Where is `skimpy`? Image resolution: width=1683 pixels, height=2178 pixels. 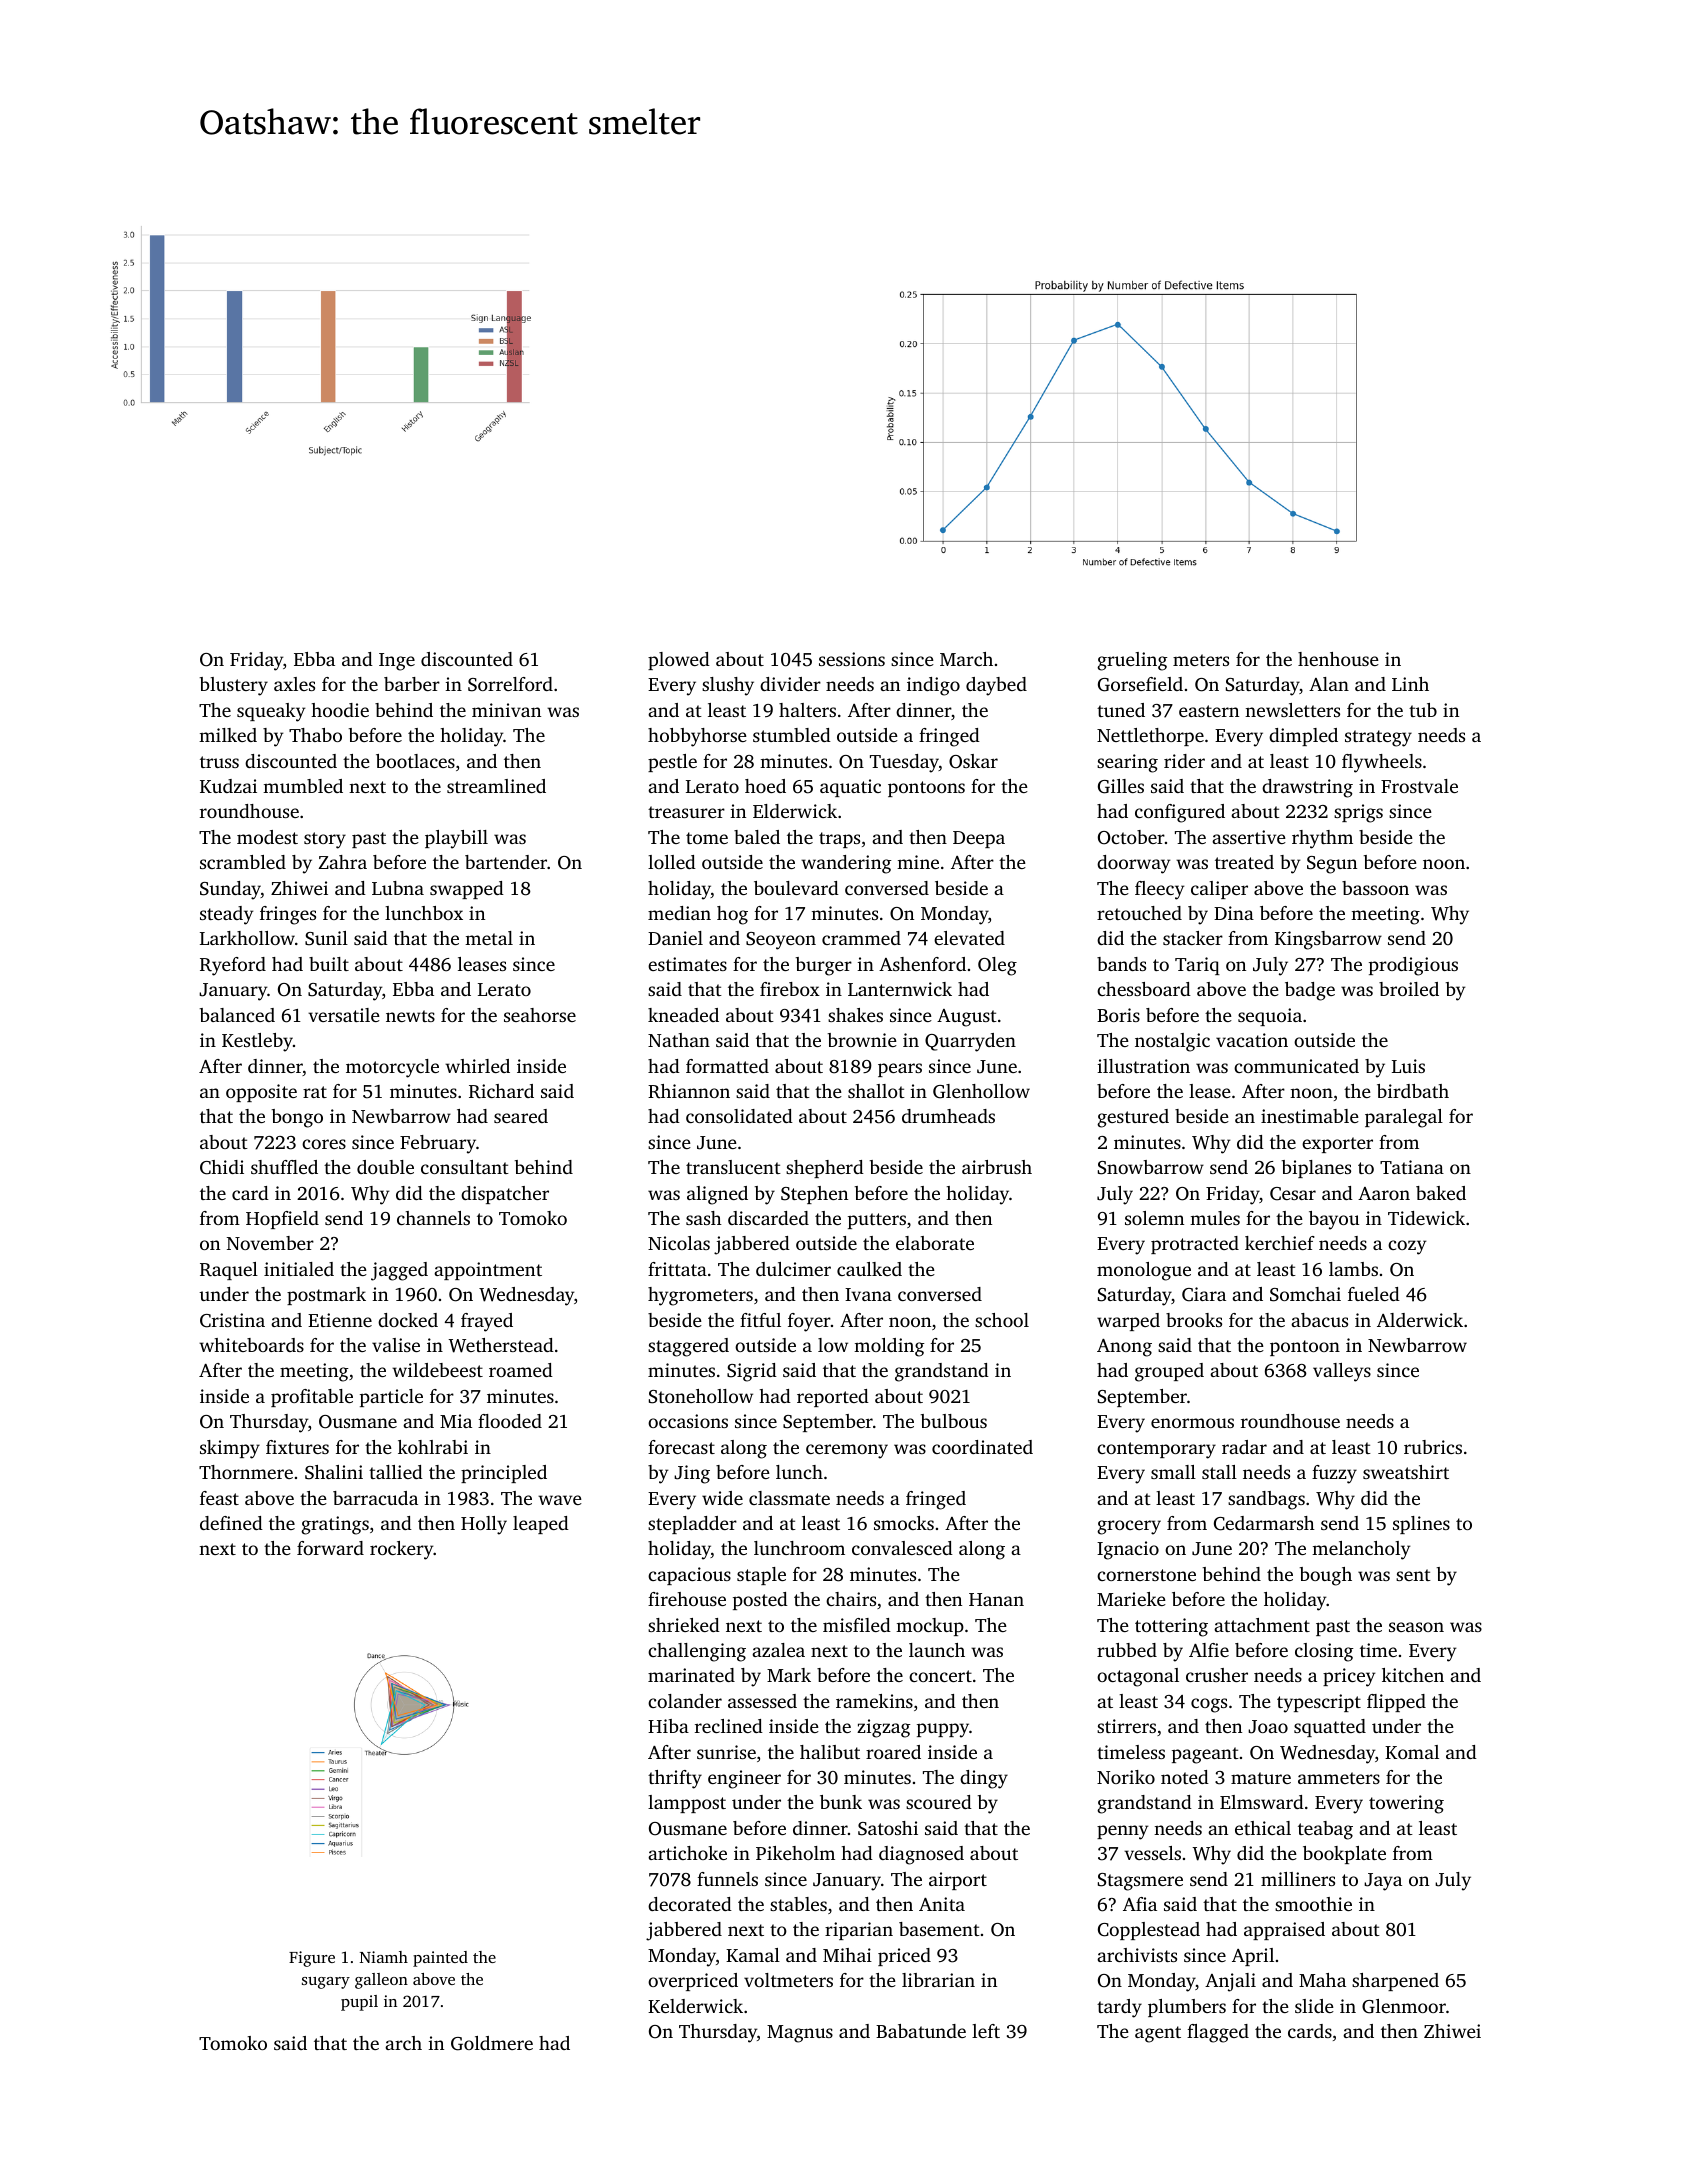 skimpy is located at coordinates (230, 1449).
